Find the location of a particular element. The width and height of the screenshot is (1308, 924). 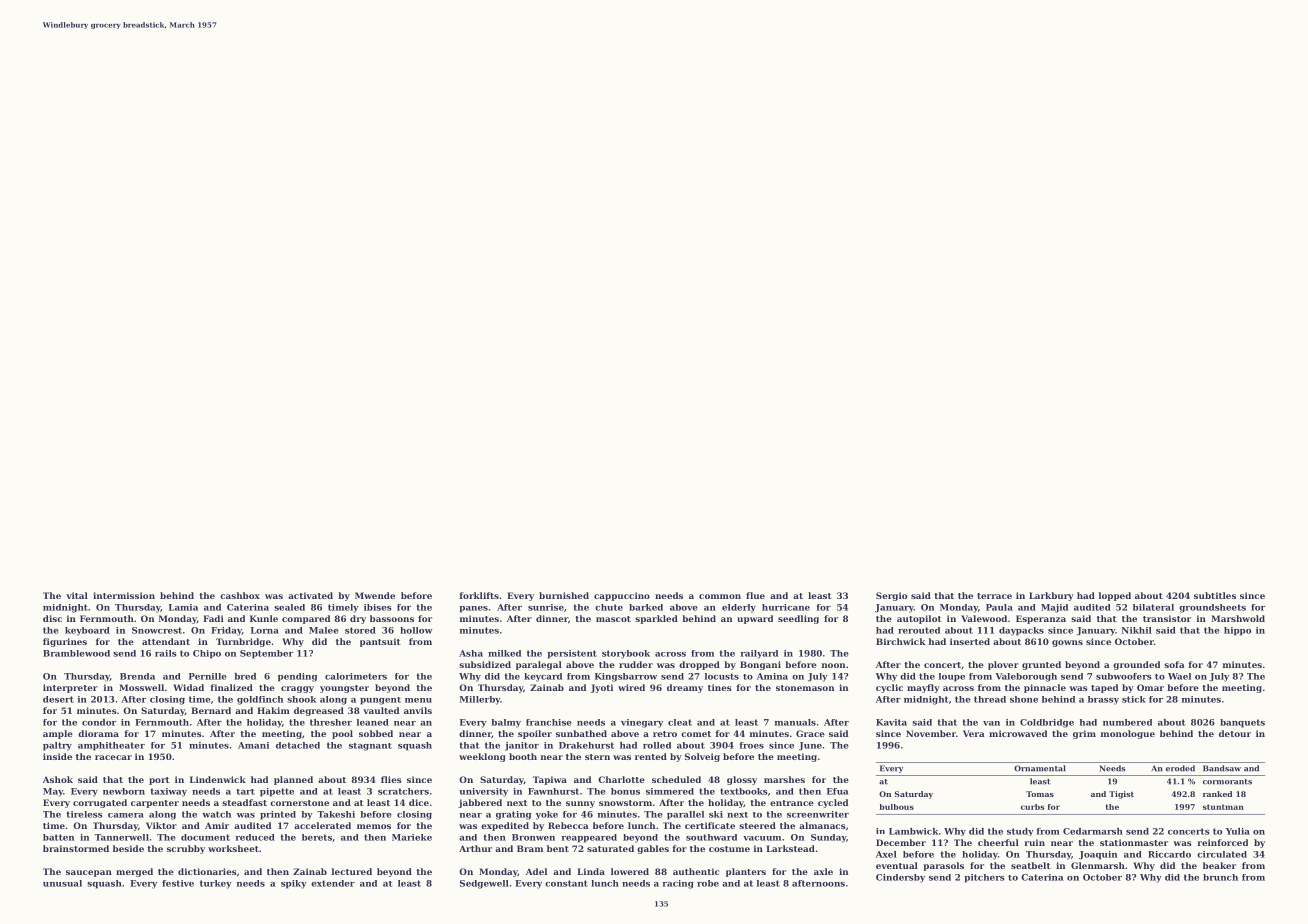

grounded is located at coordinates (1136, 665).
